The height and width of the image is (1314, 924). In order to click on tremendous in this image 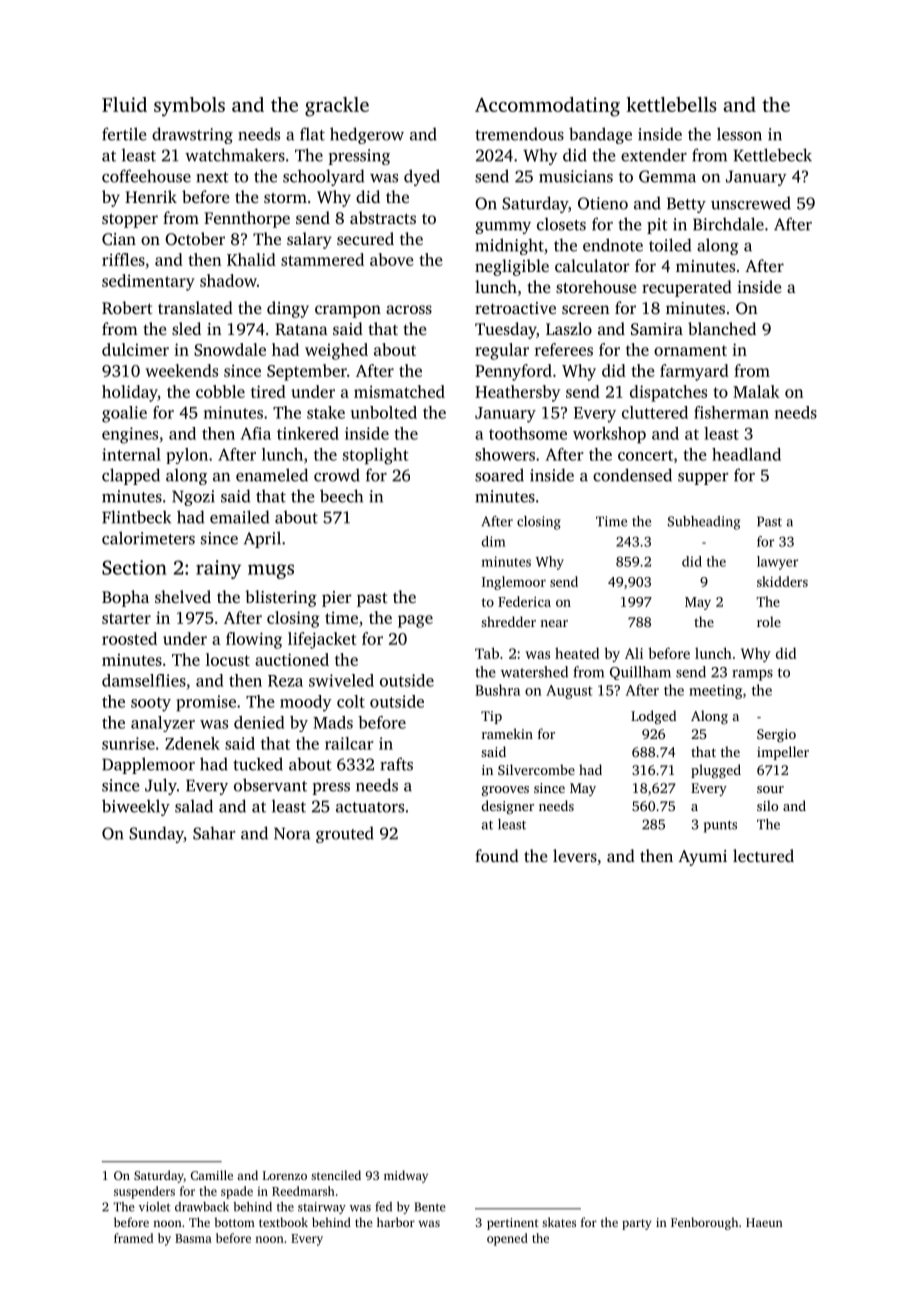, I will do `click(519, 134)`.
